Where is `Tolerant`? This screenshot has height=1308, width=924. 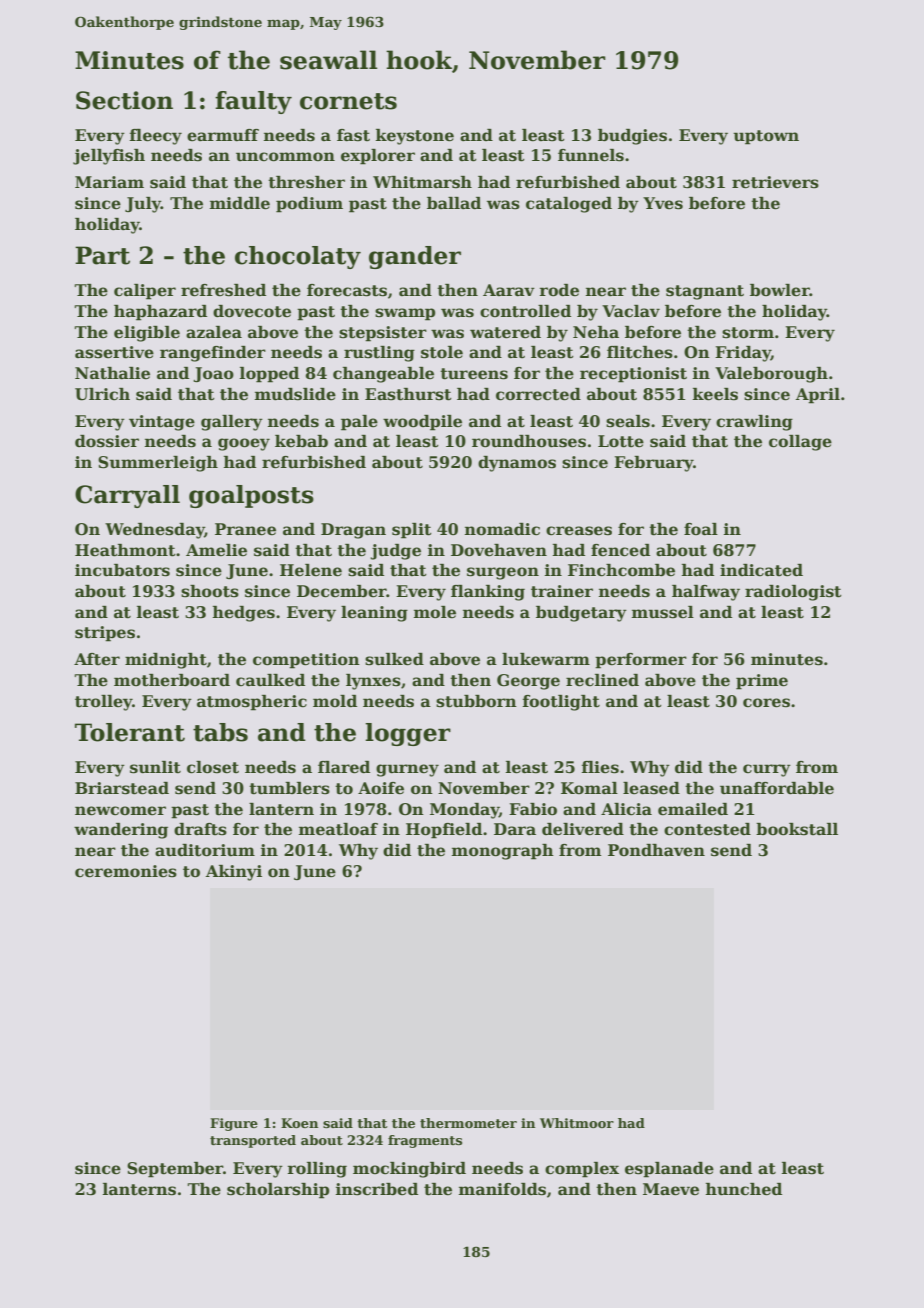
Tolerant is located at coordinates (130, 732).
